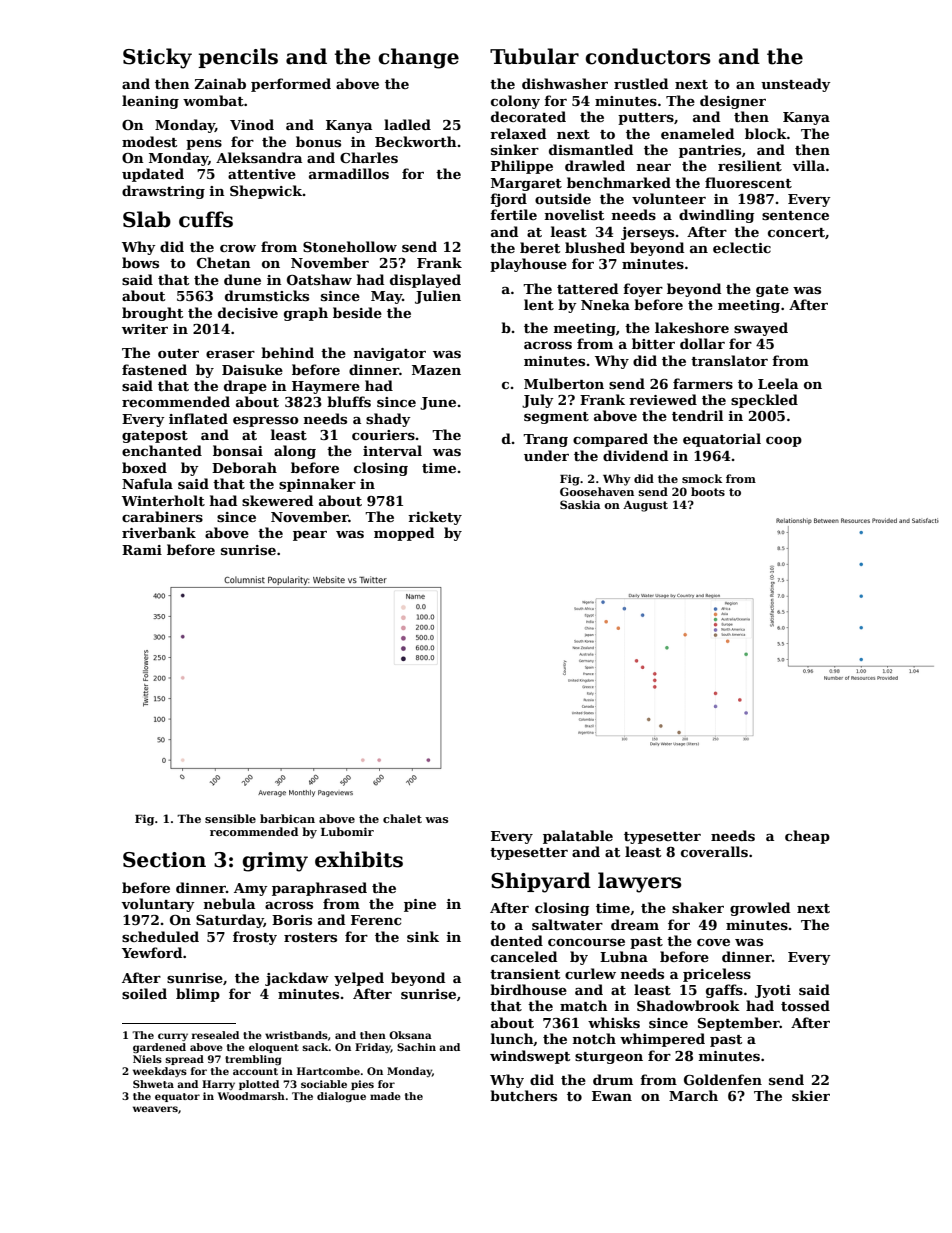 The height and width of the page is (1233, 952). What do you see at coordinates (515, 102) in the page?
I see `colony` at bounding box center [515, 102].
